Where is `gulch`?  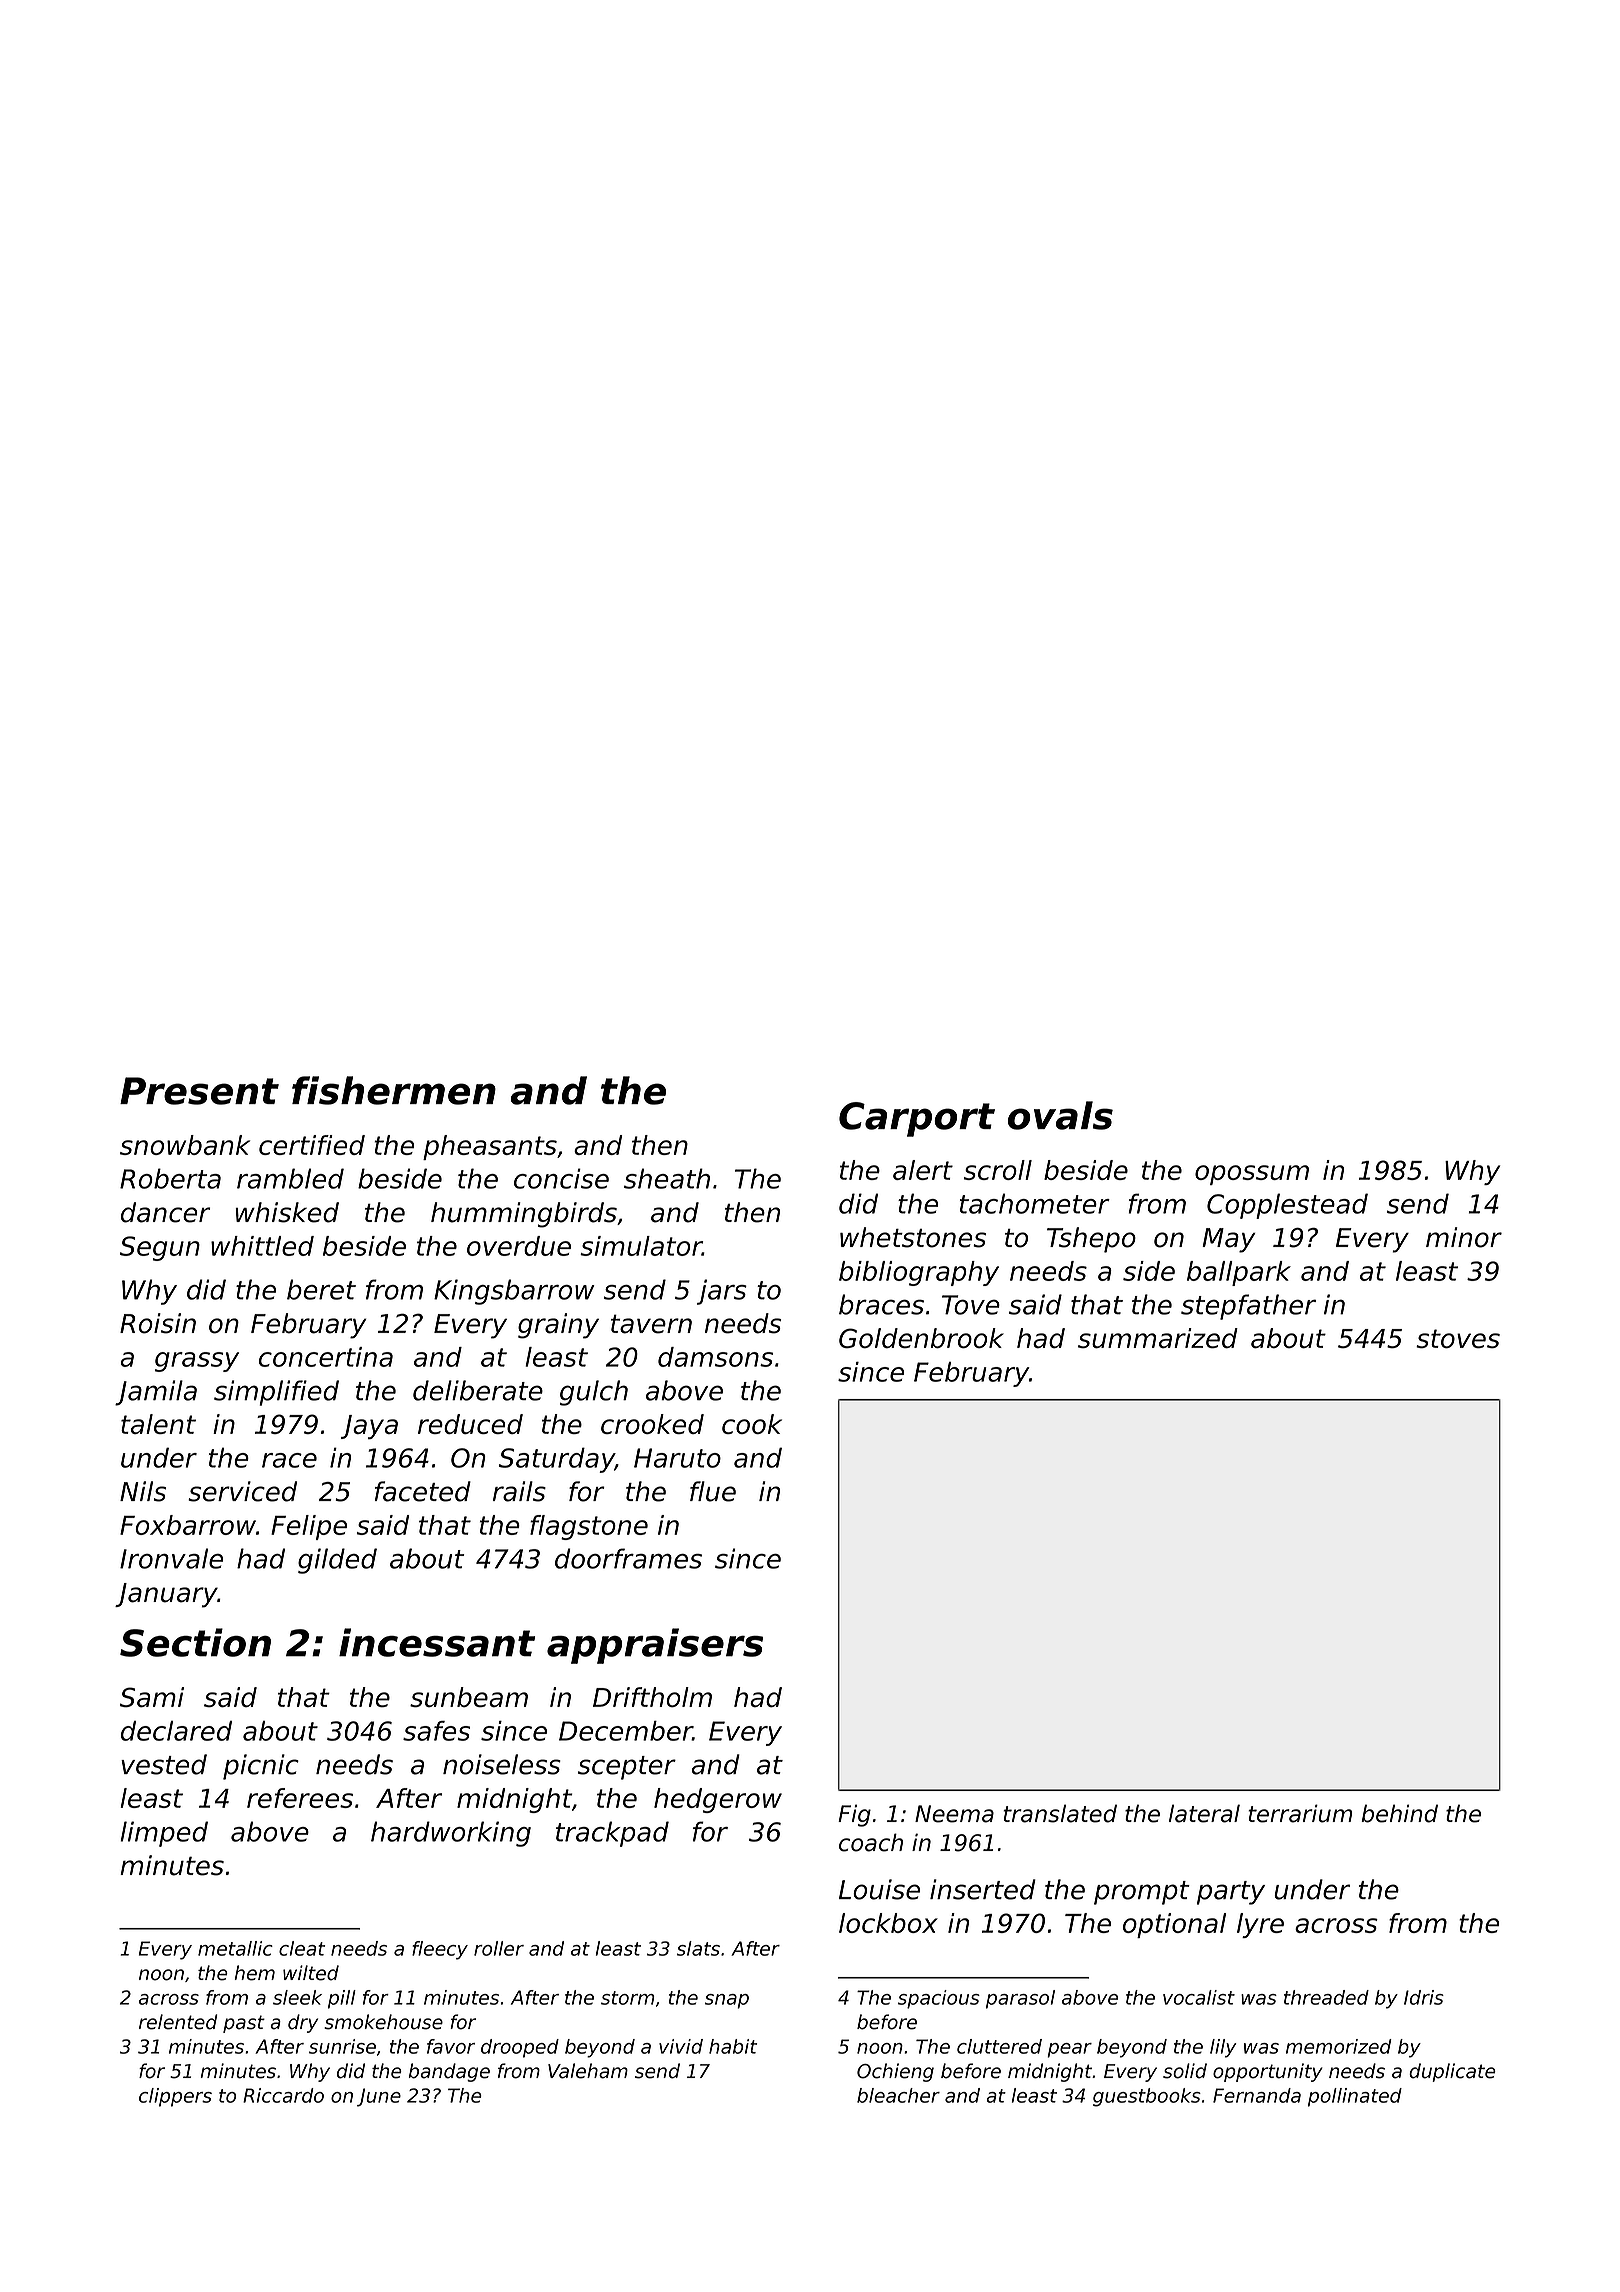 gulch is located at coordinates (594, 1393).
